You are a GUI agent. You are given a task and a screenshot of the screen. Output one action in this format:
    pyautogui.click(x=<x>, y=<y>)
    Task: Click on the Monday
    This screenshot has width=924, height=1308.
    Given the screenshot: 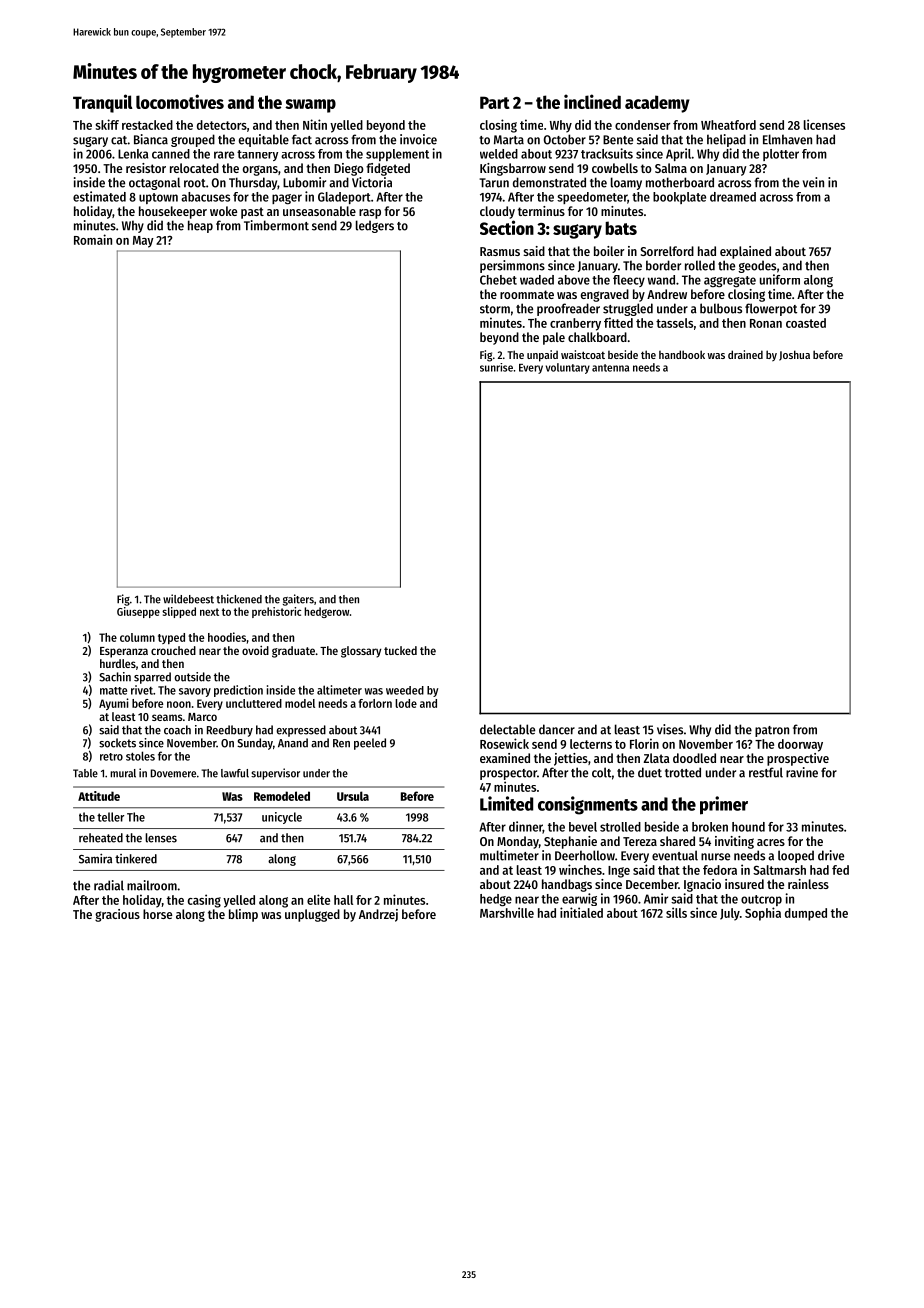 What is the action you would take?
    pyautogui.click(x=518, y=842)
